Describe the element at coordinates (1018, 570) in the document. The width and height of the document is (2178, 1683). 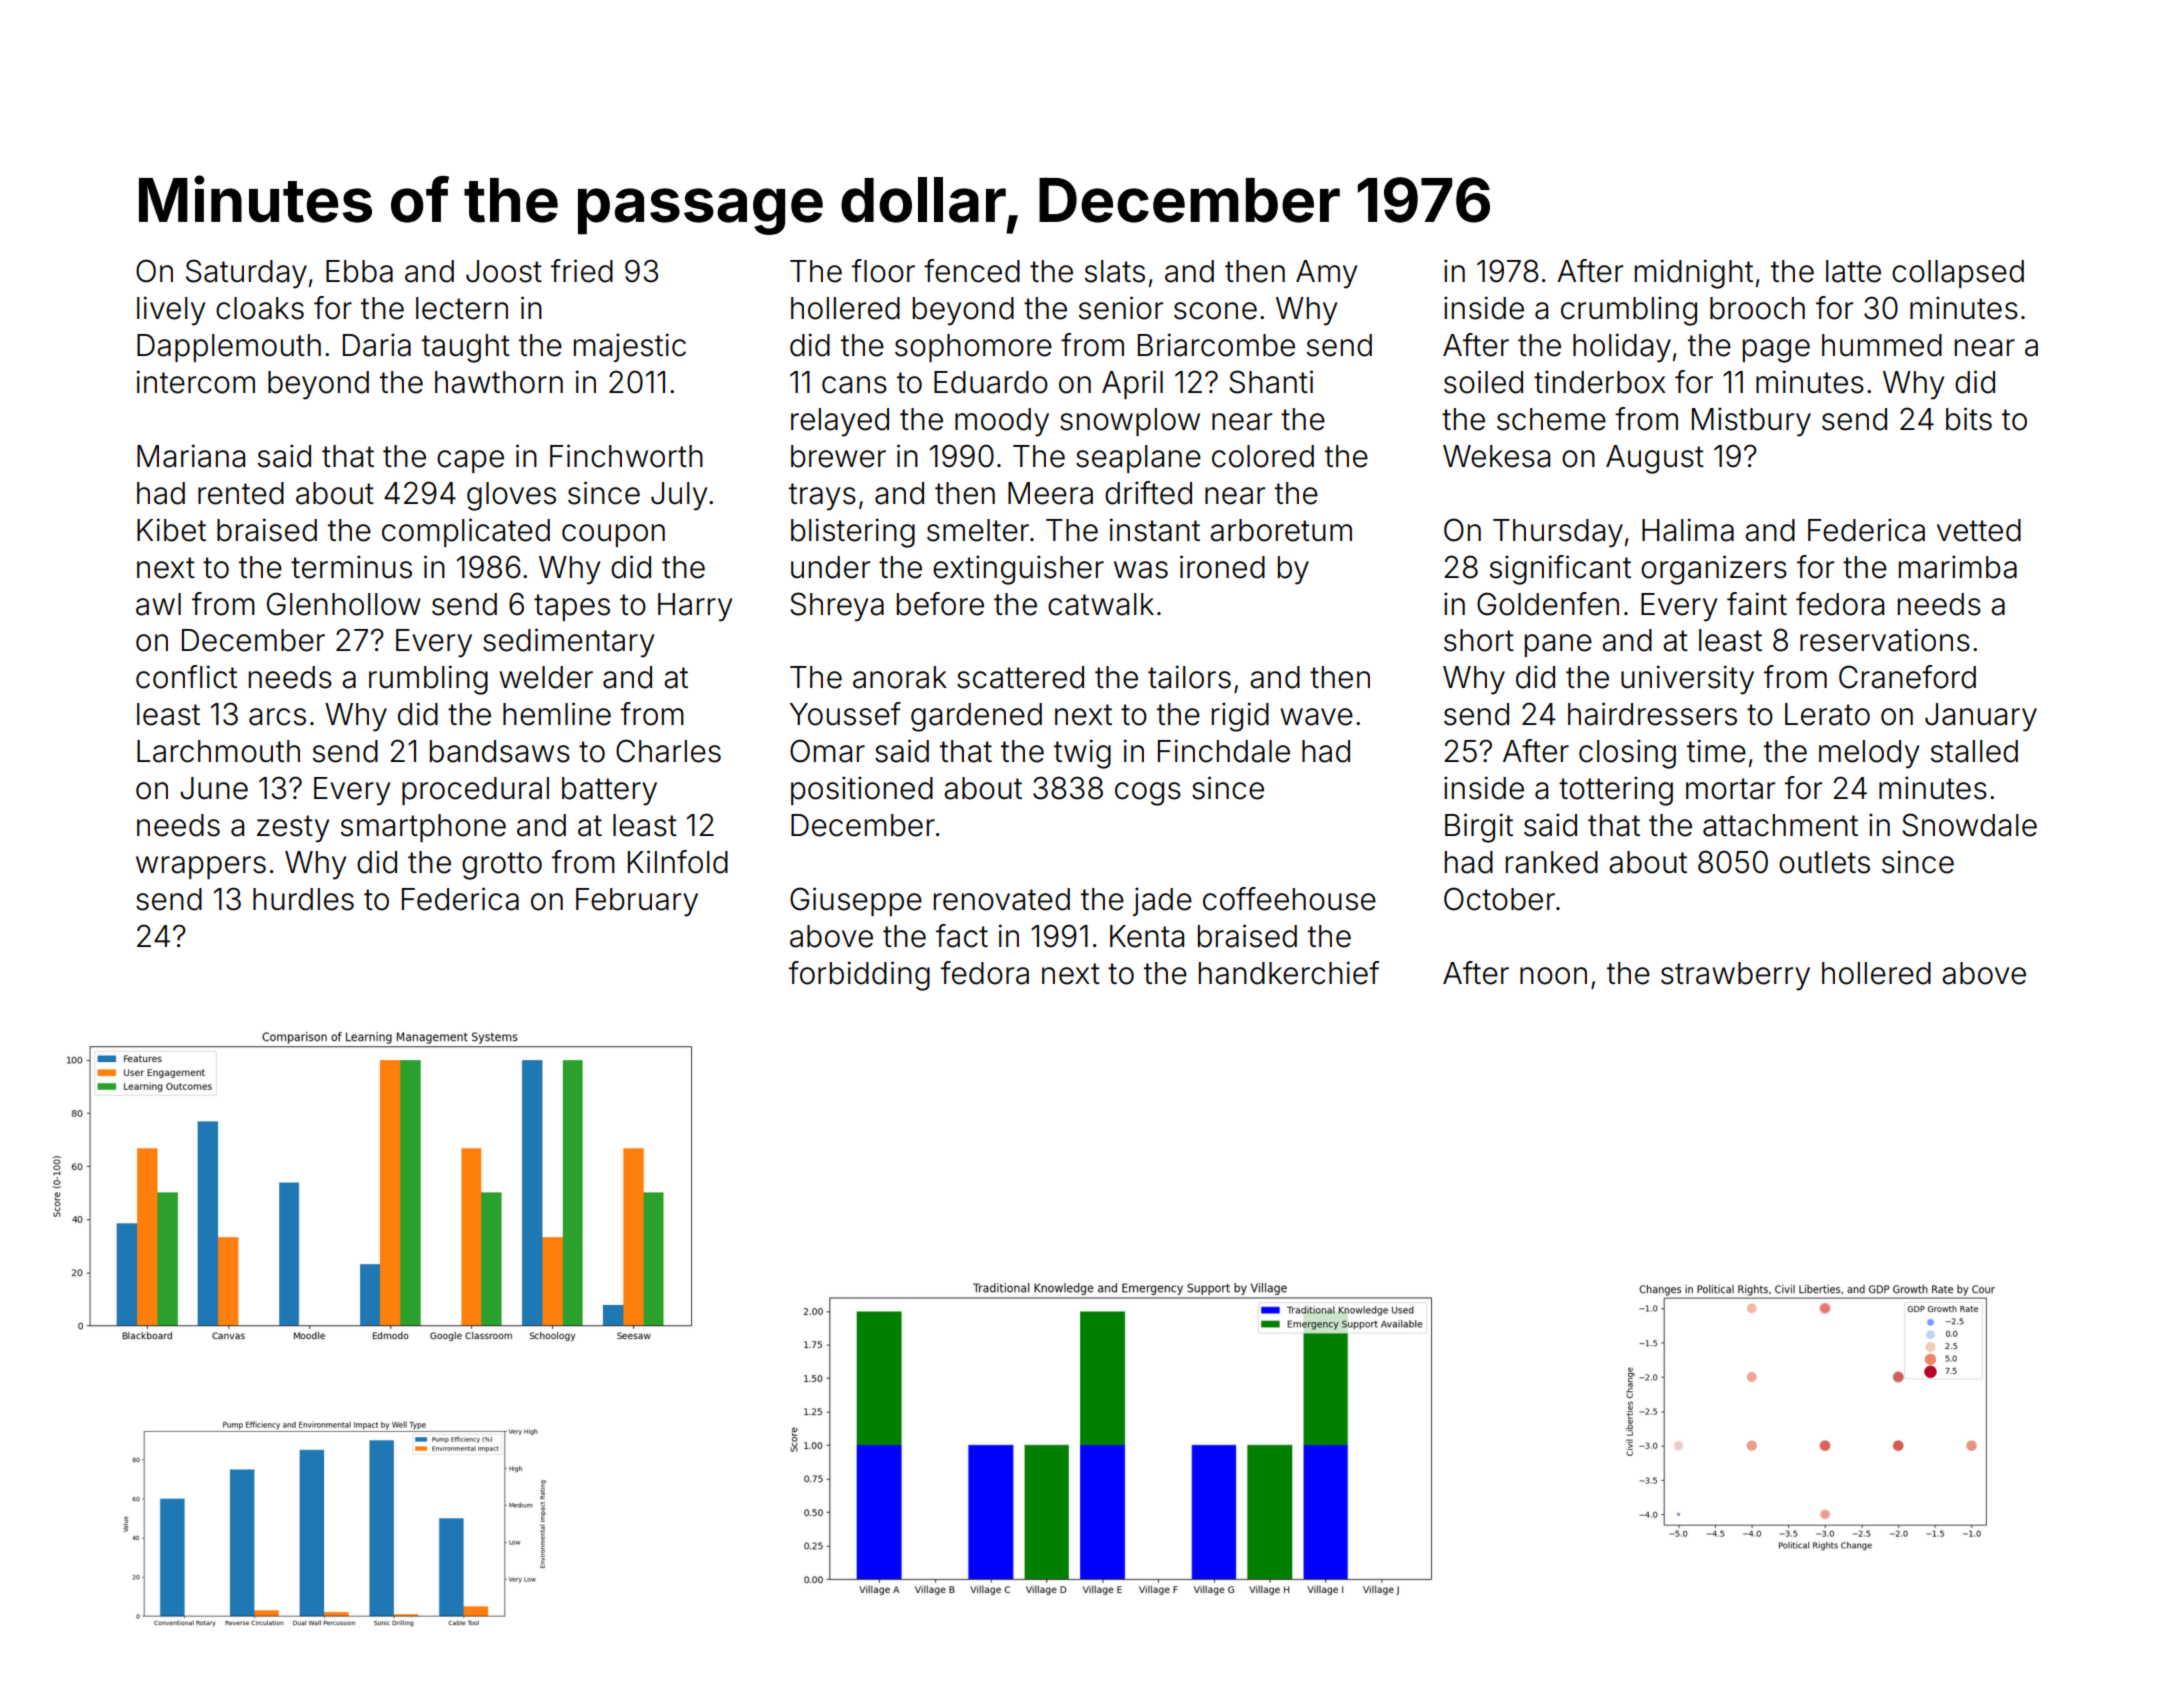
I see `extinguisher` at that location.
